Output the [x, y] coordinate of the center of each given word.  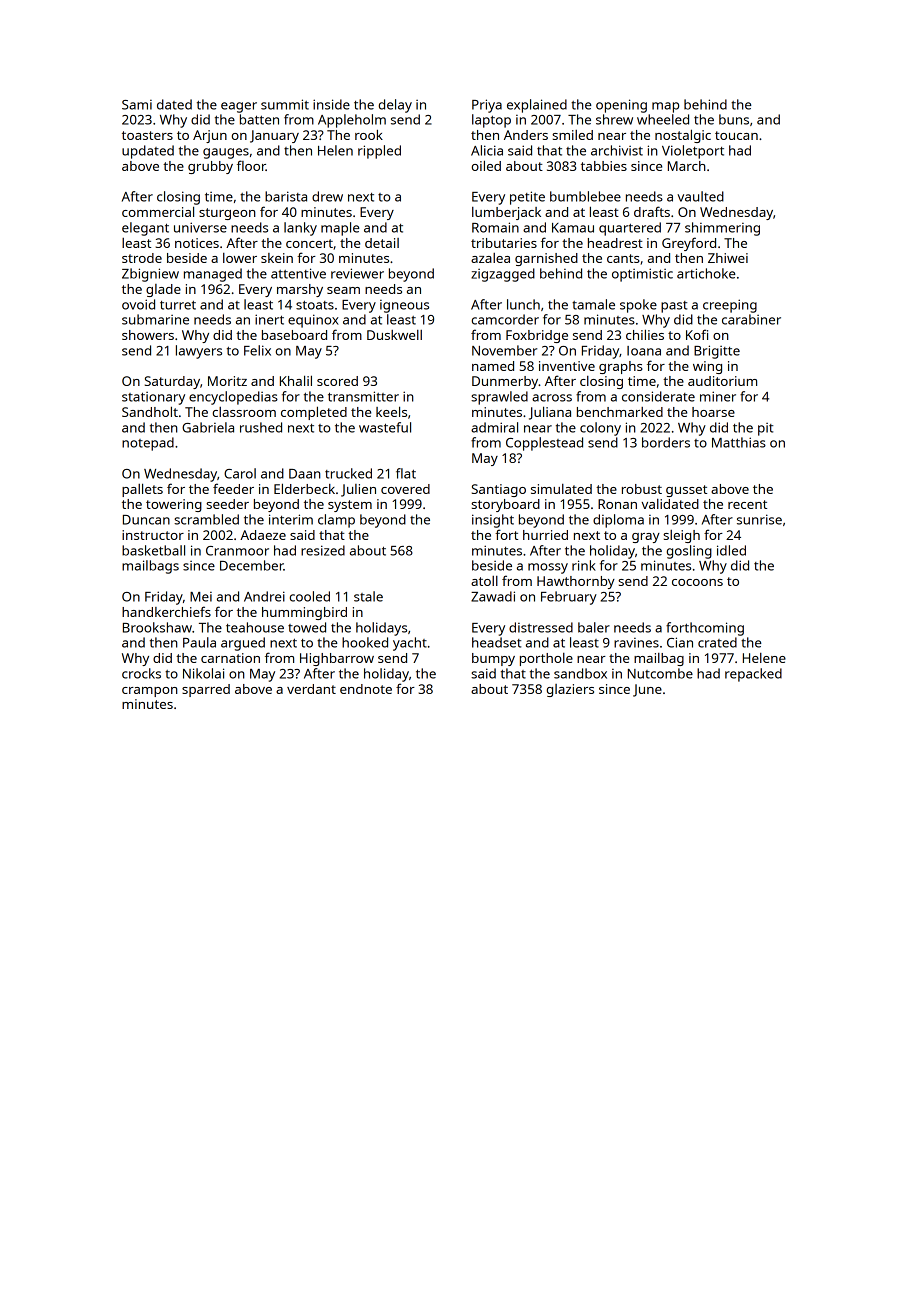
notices [197, 243]
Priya [487, 106]
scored [337, 381]
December [252, 565]
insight [493, 521]
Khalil [296, 380]
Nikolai [203, 673]
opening [621, 106]
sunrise [759, 519]
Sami [137, 105]
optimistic [642, 275]
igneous [404, 306]
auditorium [722, 381]
